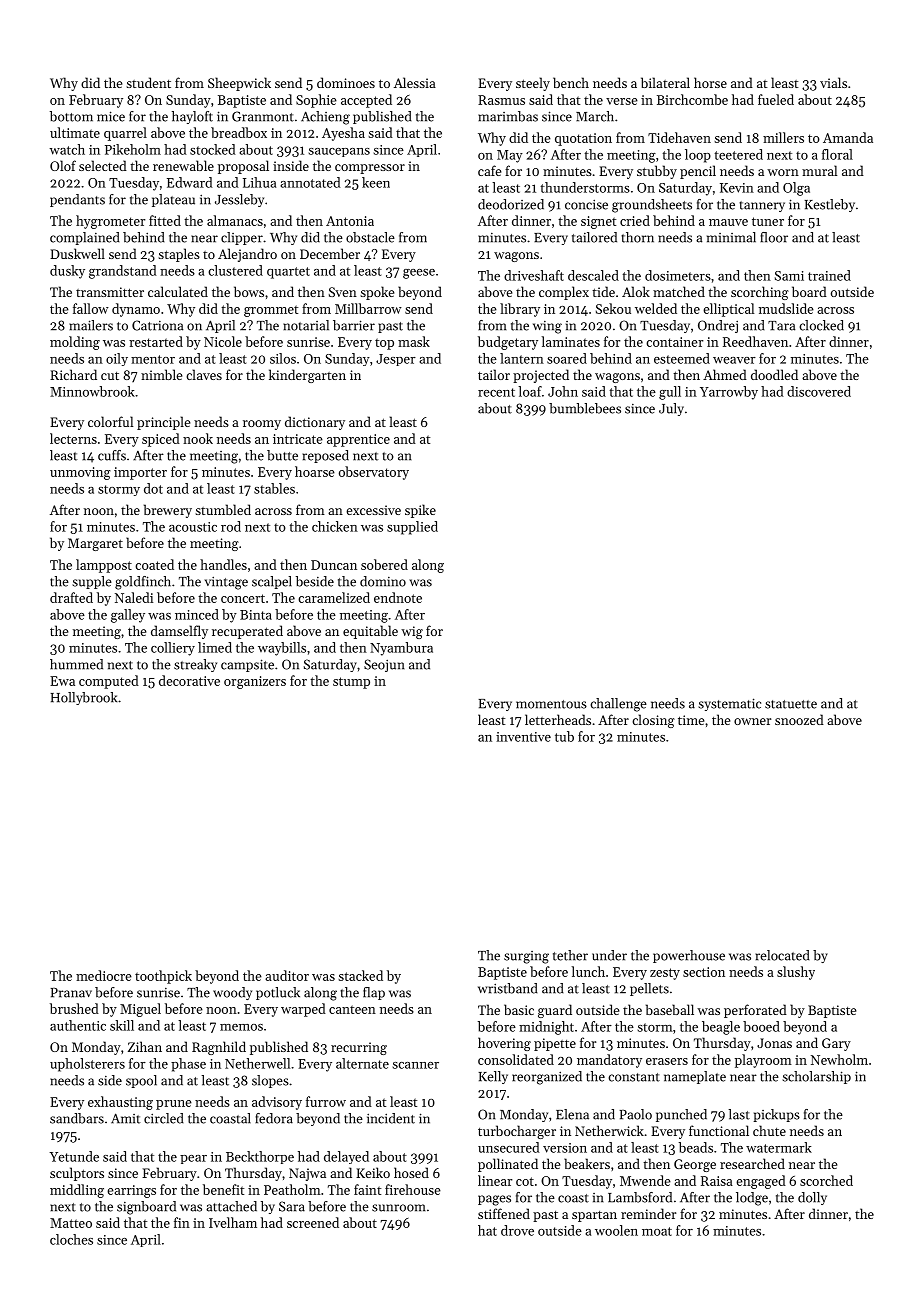  I want to click on statuette, so click(791, 704).
